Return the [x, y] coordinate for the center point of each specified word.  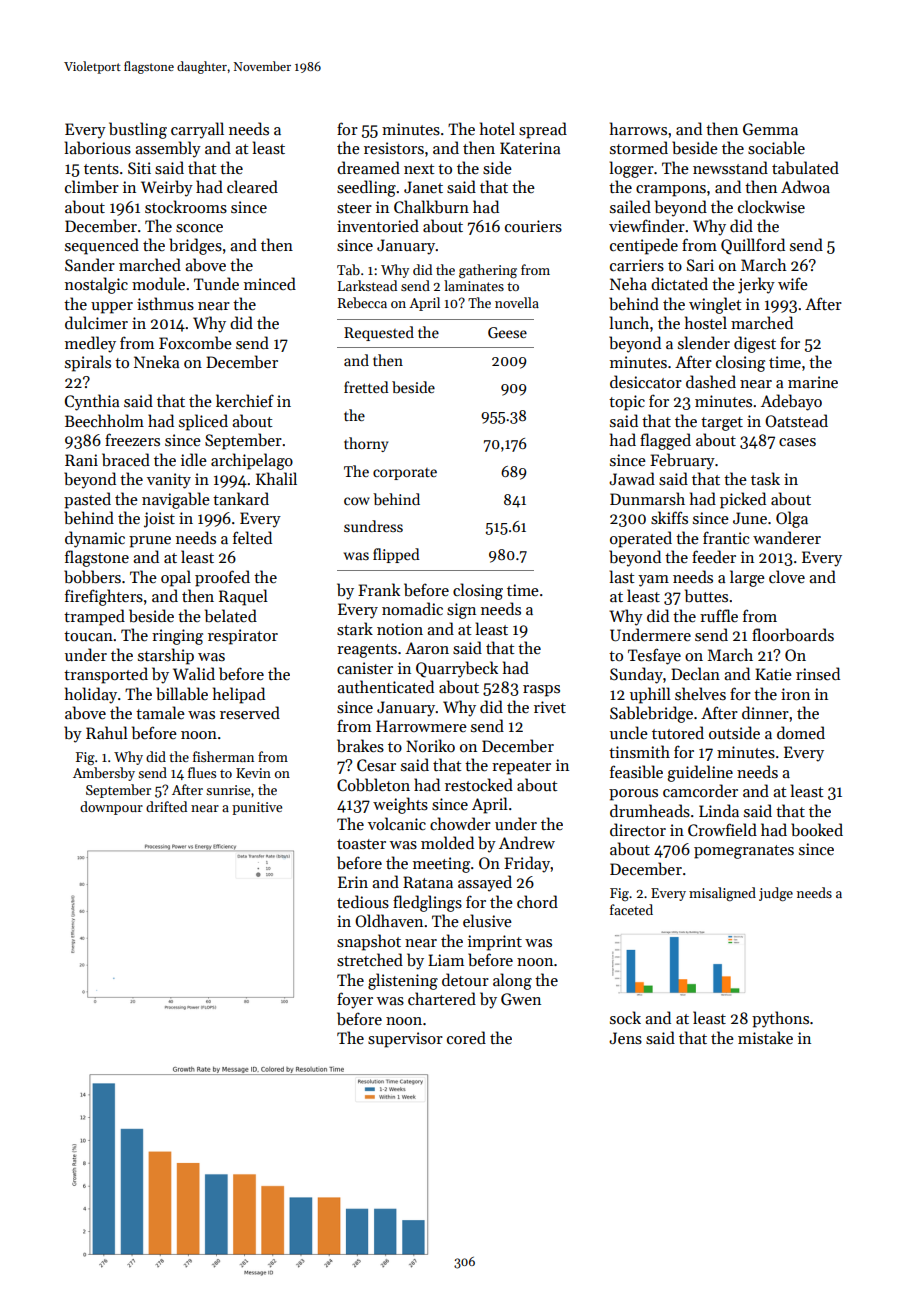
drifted [166, 806]
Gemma [770, 129]
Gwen [521, 999]
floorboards [793, 635]
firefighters [104, 597]
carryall [197, 130]
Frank [379, 589]
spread [543, 130]
